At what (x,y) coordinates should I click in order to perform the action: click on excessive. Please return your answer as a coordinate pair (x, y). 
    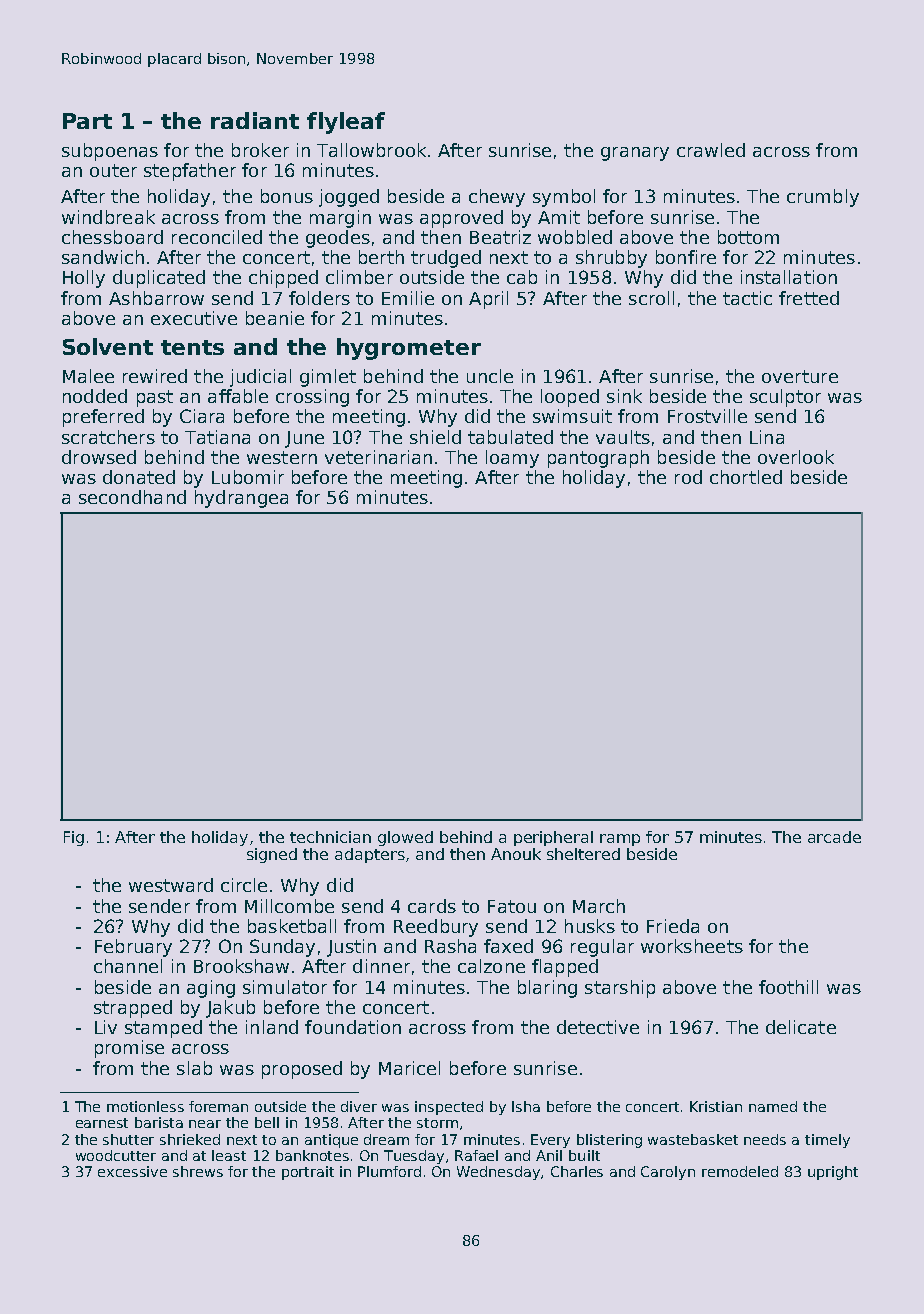
    Looking at the image, I should click on (132, 1171).
